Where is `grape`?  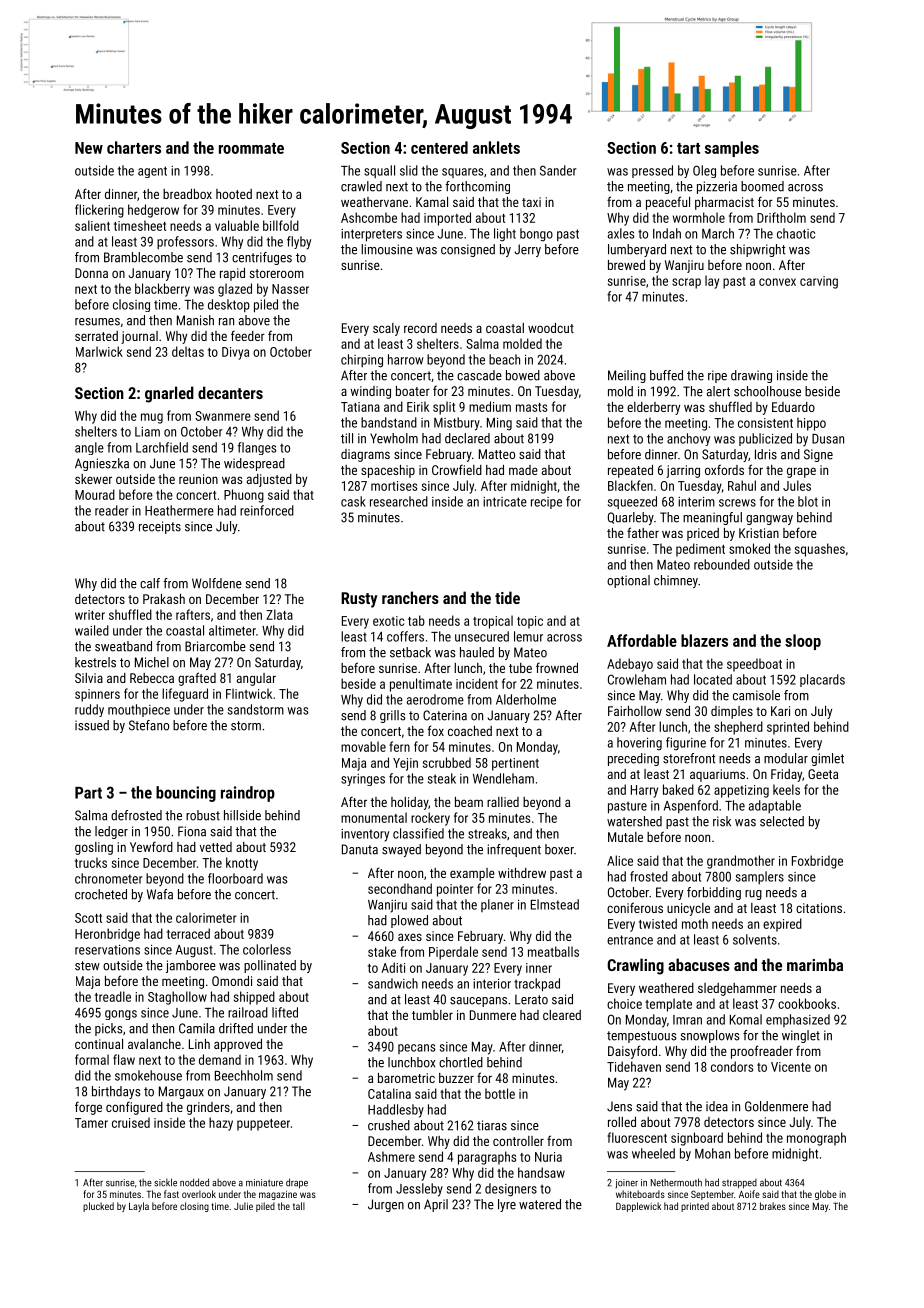
grape is located at coordinates (801, 472).
